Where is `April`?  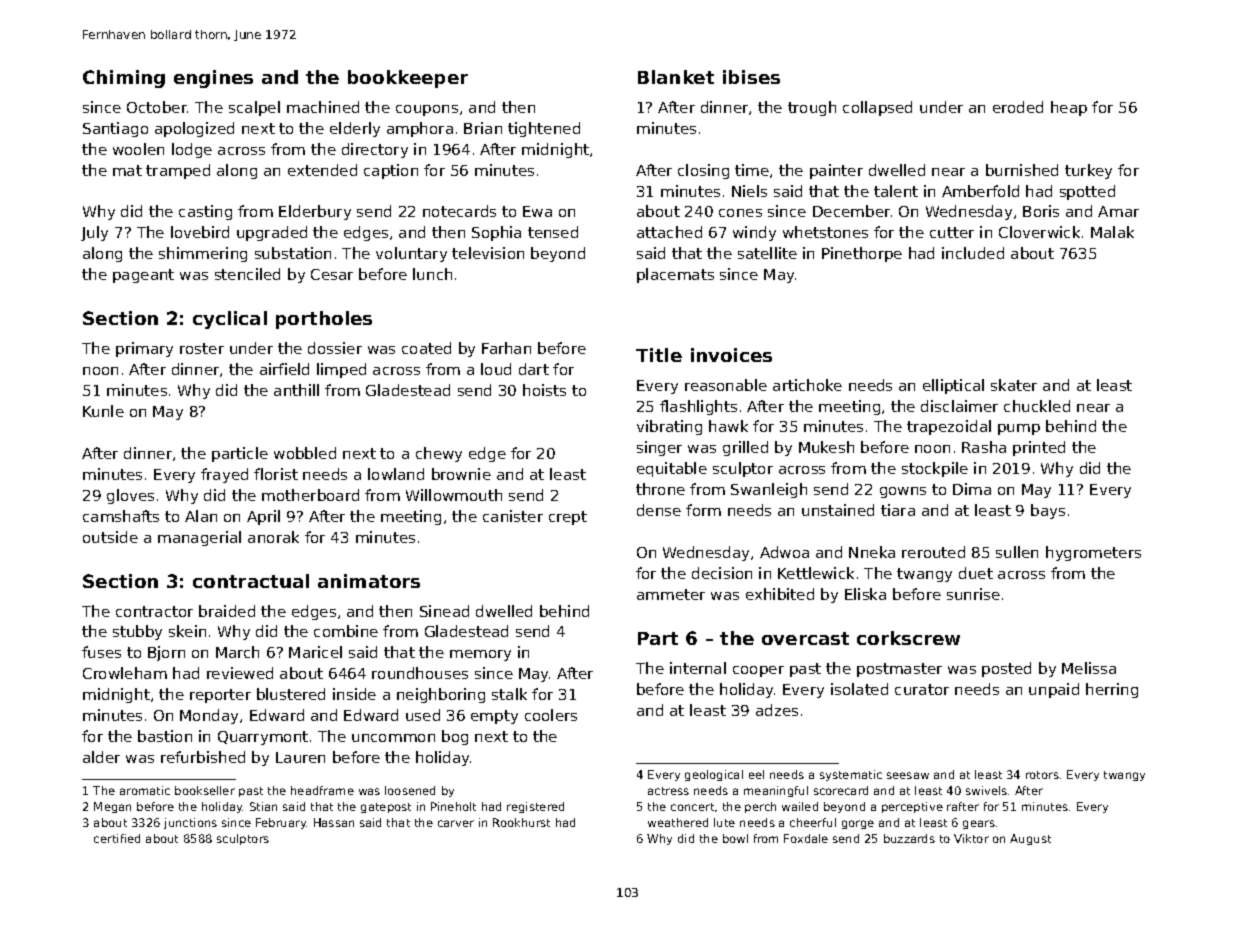
April is located at coordinates (263, 517).
